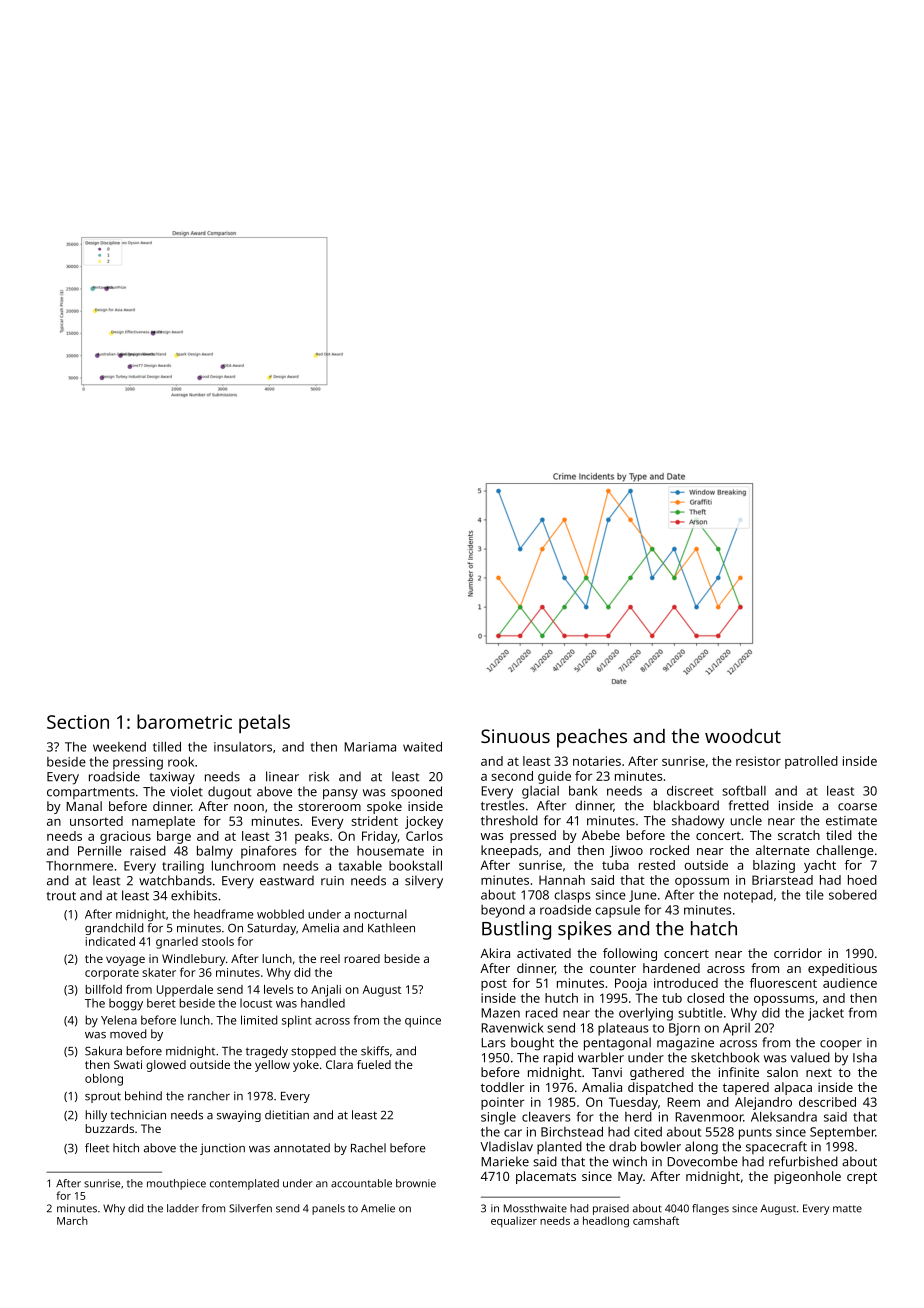  What do you see at coordinates (143, 1096) in the page?
I see `behind` at bounding box center [143, 1096].
